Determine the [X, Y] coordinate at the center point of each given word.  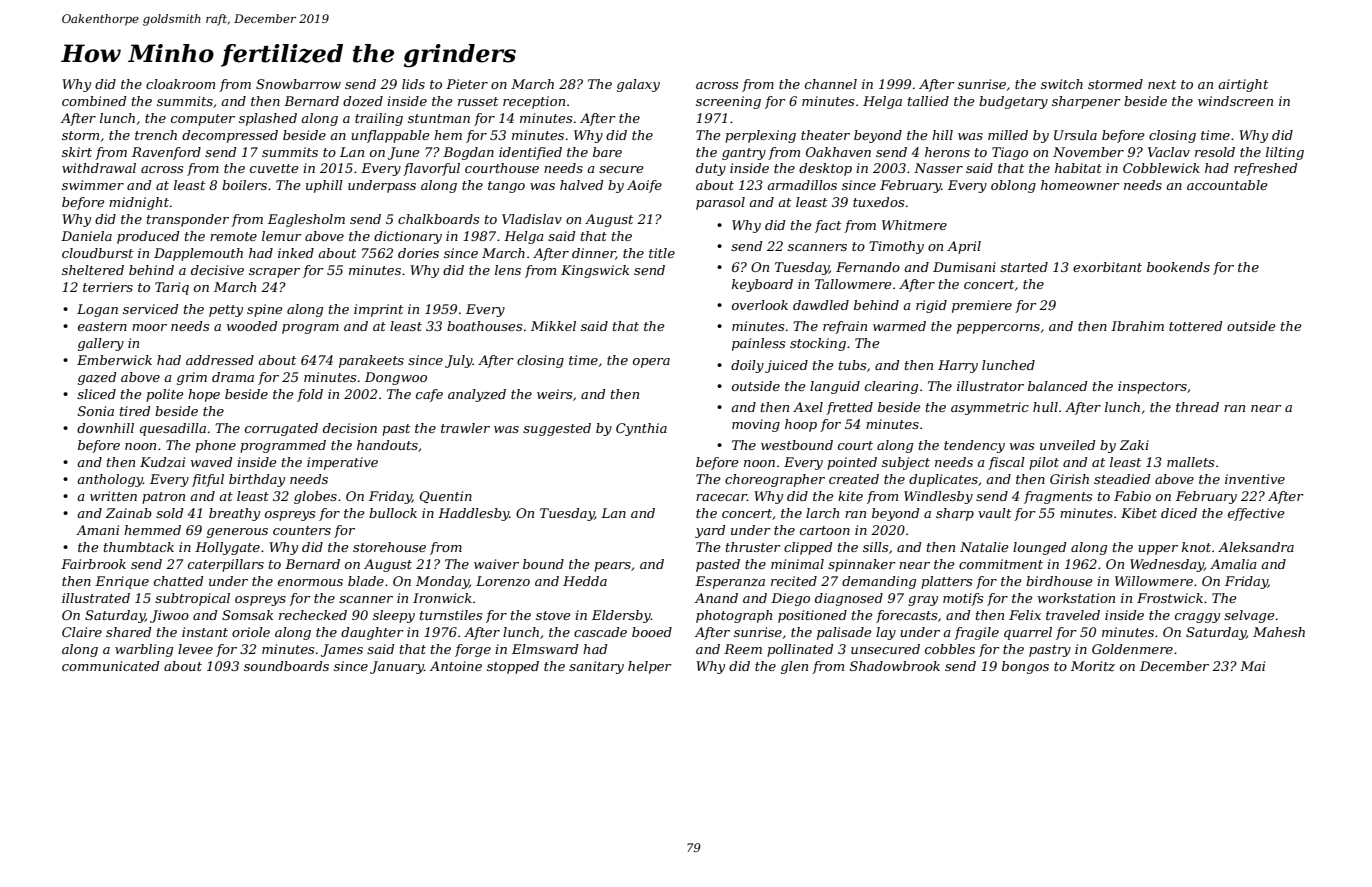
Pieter [467, 84]
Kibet [1139, 513]
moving [756, 425]
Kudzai [162, 462]
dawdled [821, 305]
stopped [513, 667]
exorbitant [1107, 267]
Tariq [172, 288]
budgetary [1013, 102]
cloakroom [180, 84]
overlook [760, 305]
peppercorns [998, 329]
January [397, 667]
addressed [220, 360]
